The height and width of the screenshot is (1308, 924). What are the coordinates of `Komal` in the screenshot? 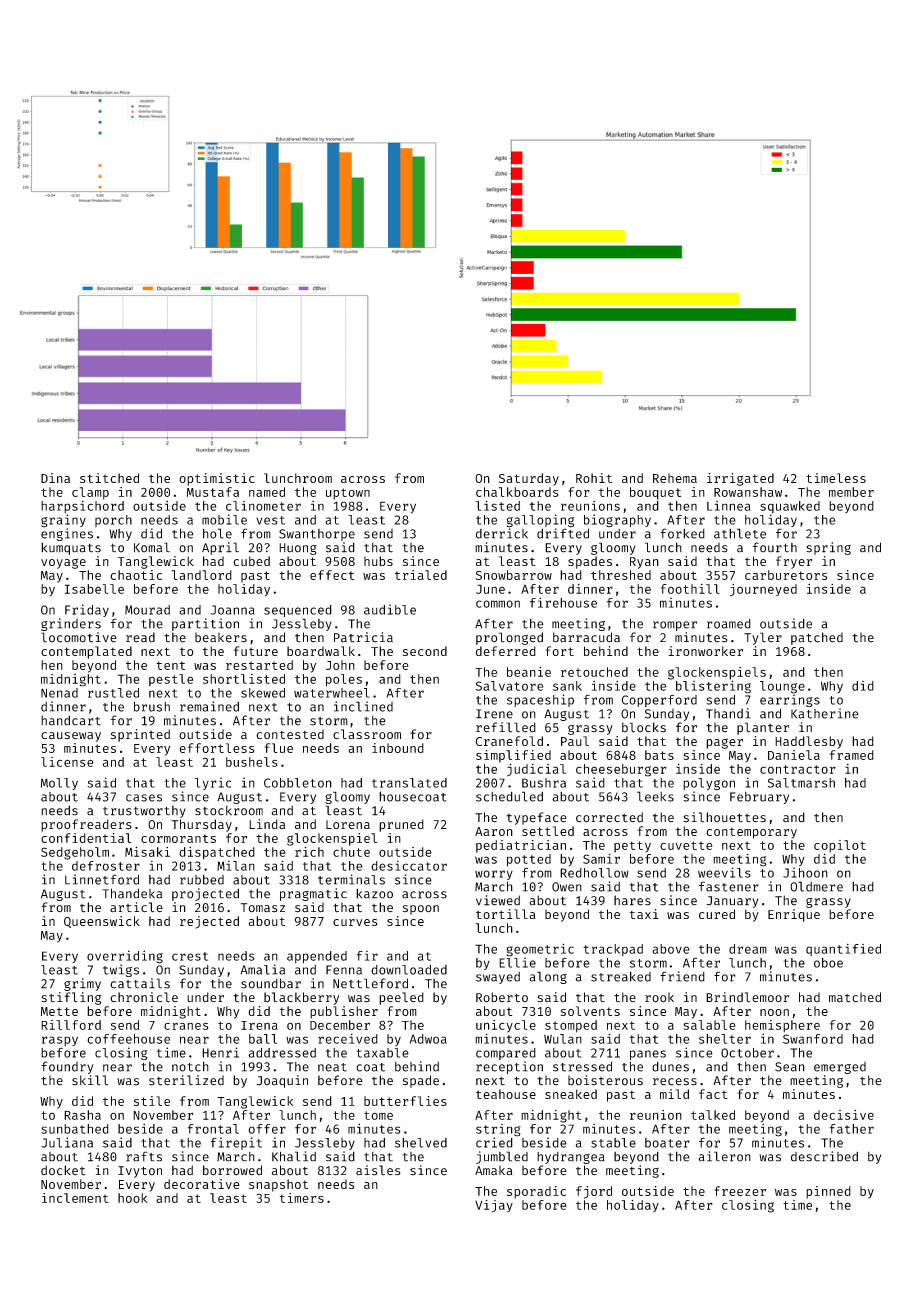 It's located at (152, 547).
